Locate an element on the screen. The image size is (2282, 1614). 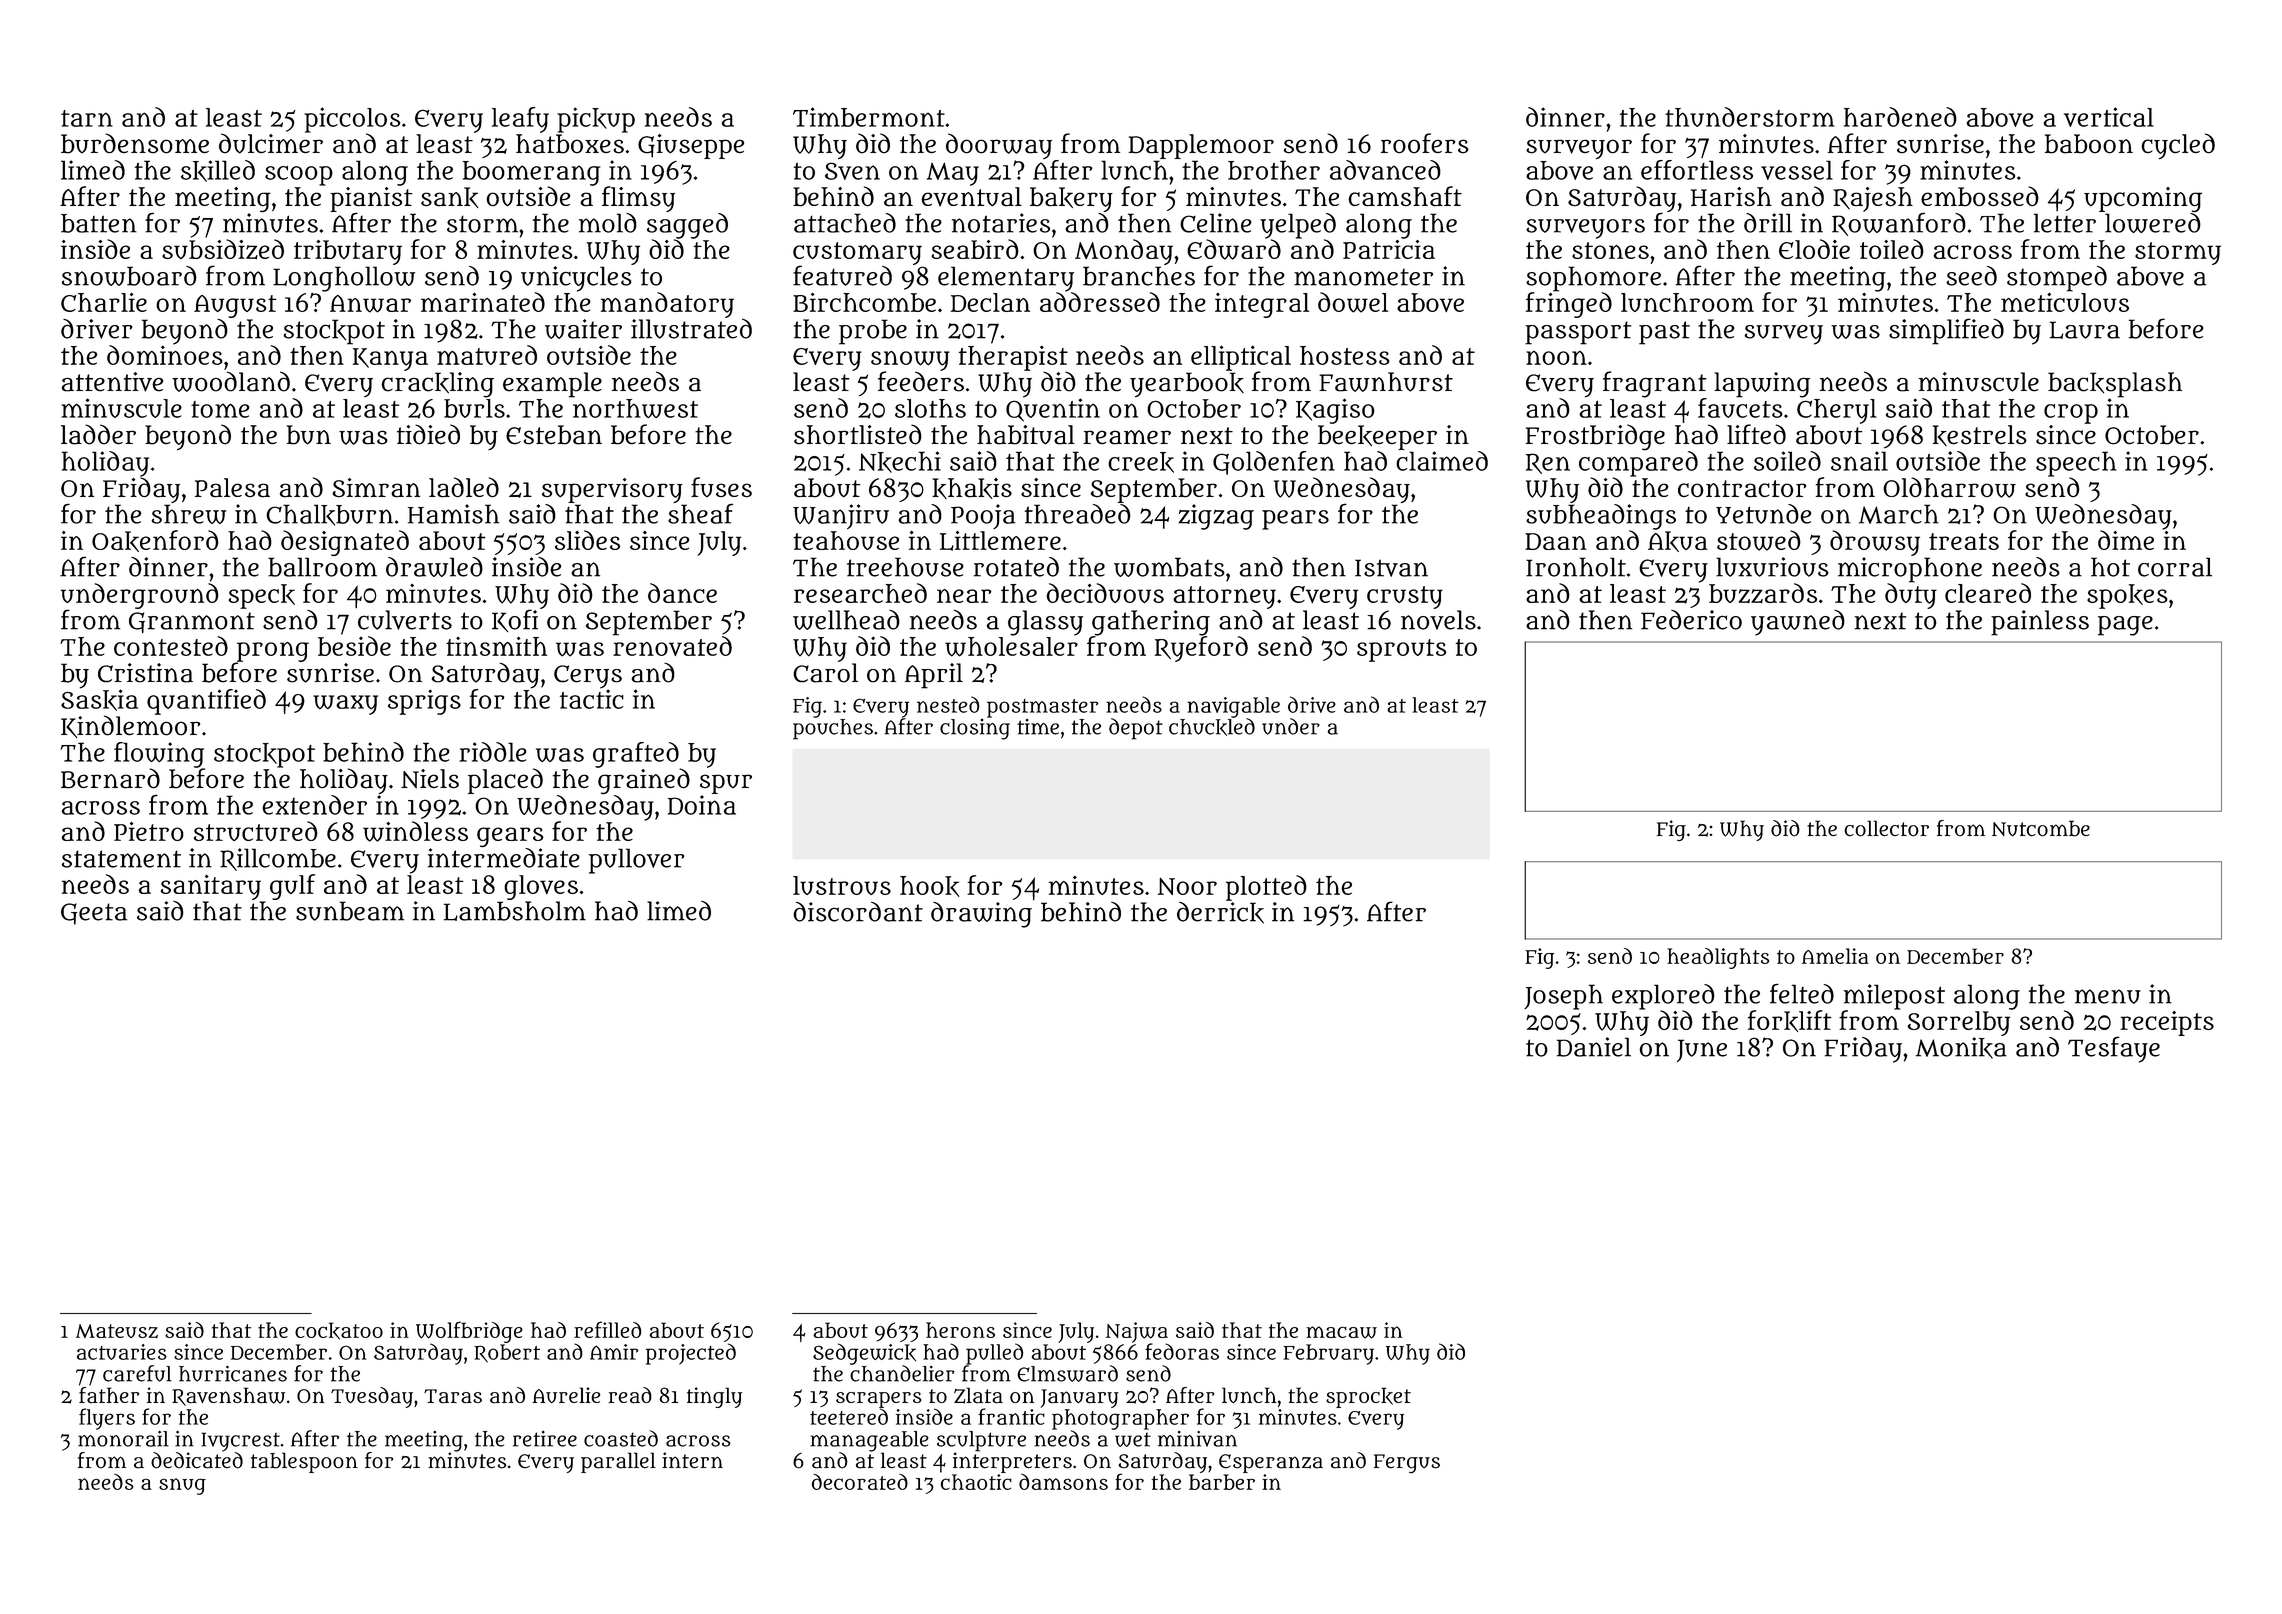
piccolos is located at coordinates (352, 120).
